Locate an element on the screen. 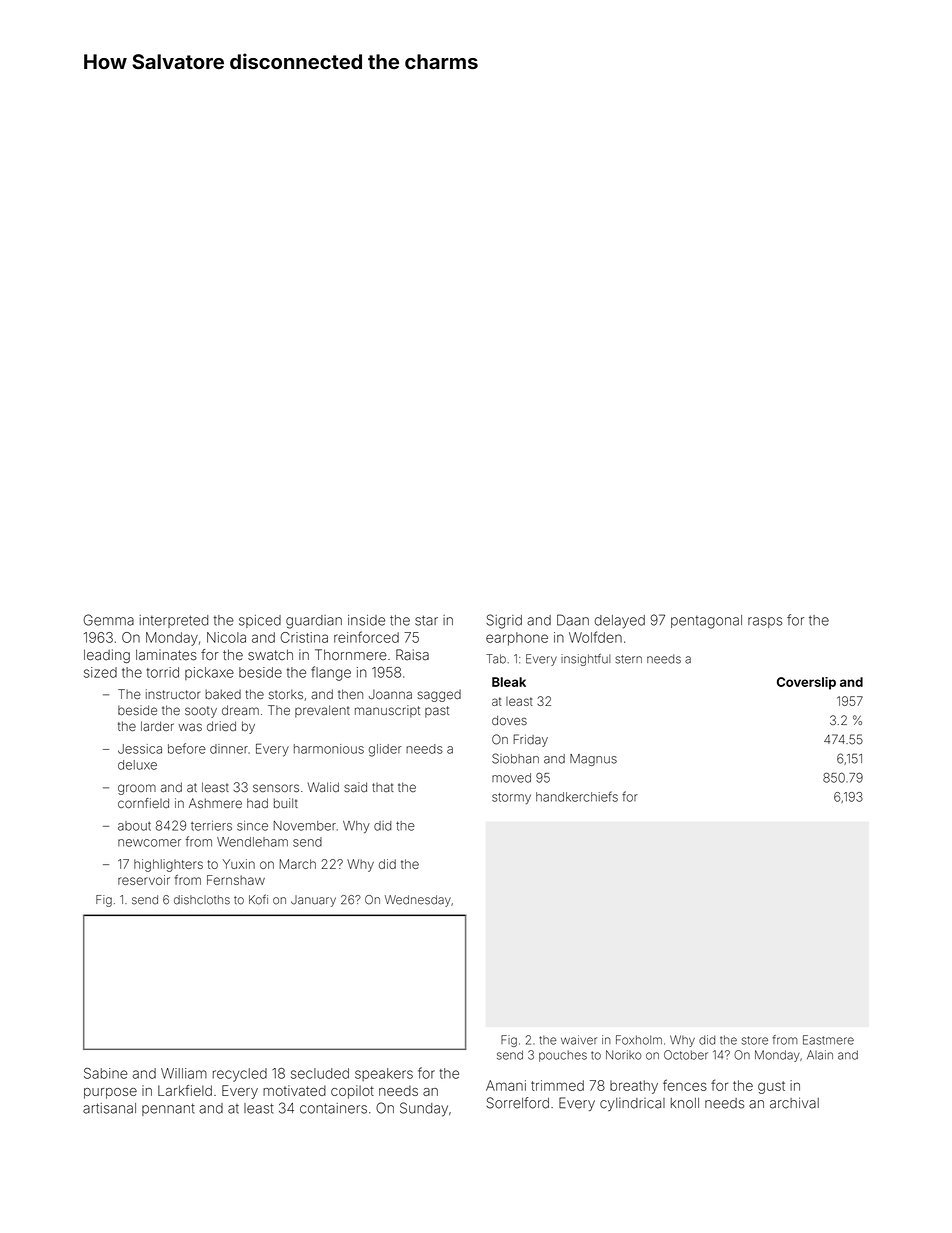 The width and height of the screenshot is (952, 1233). interpreted is located at coordinates (174, 621).
